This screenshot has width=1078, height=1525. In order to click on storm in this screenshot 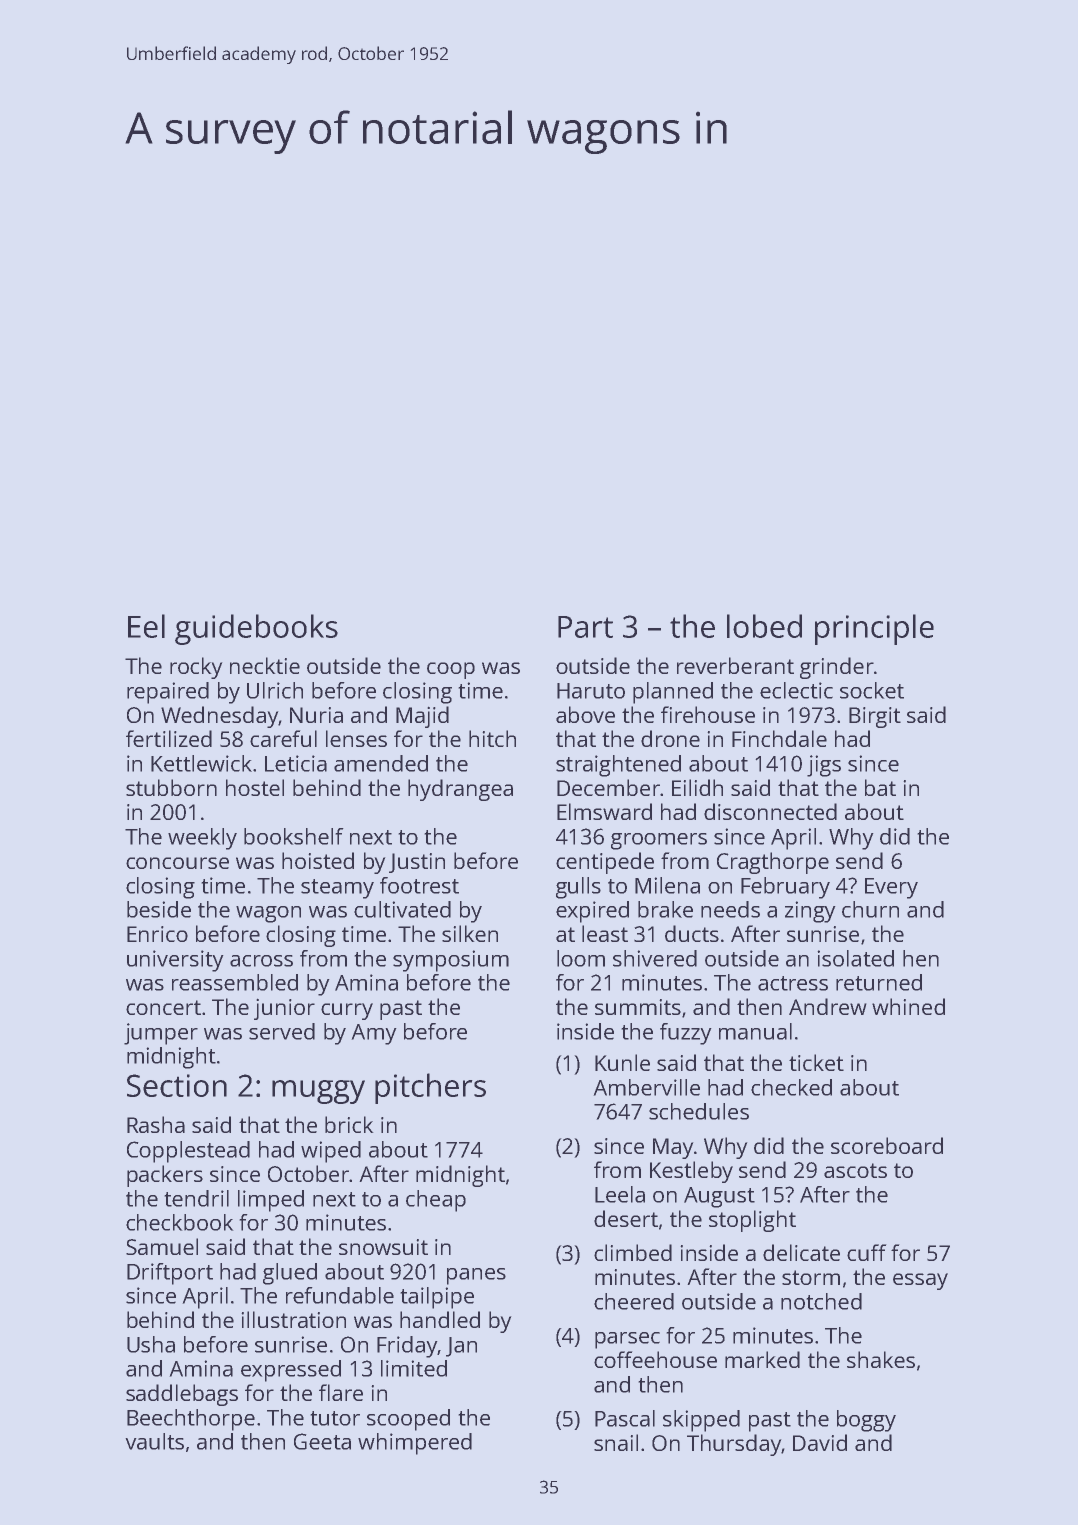, I will do `click(811, 1277)`.
